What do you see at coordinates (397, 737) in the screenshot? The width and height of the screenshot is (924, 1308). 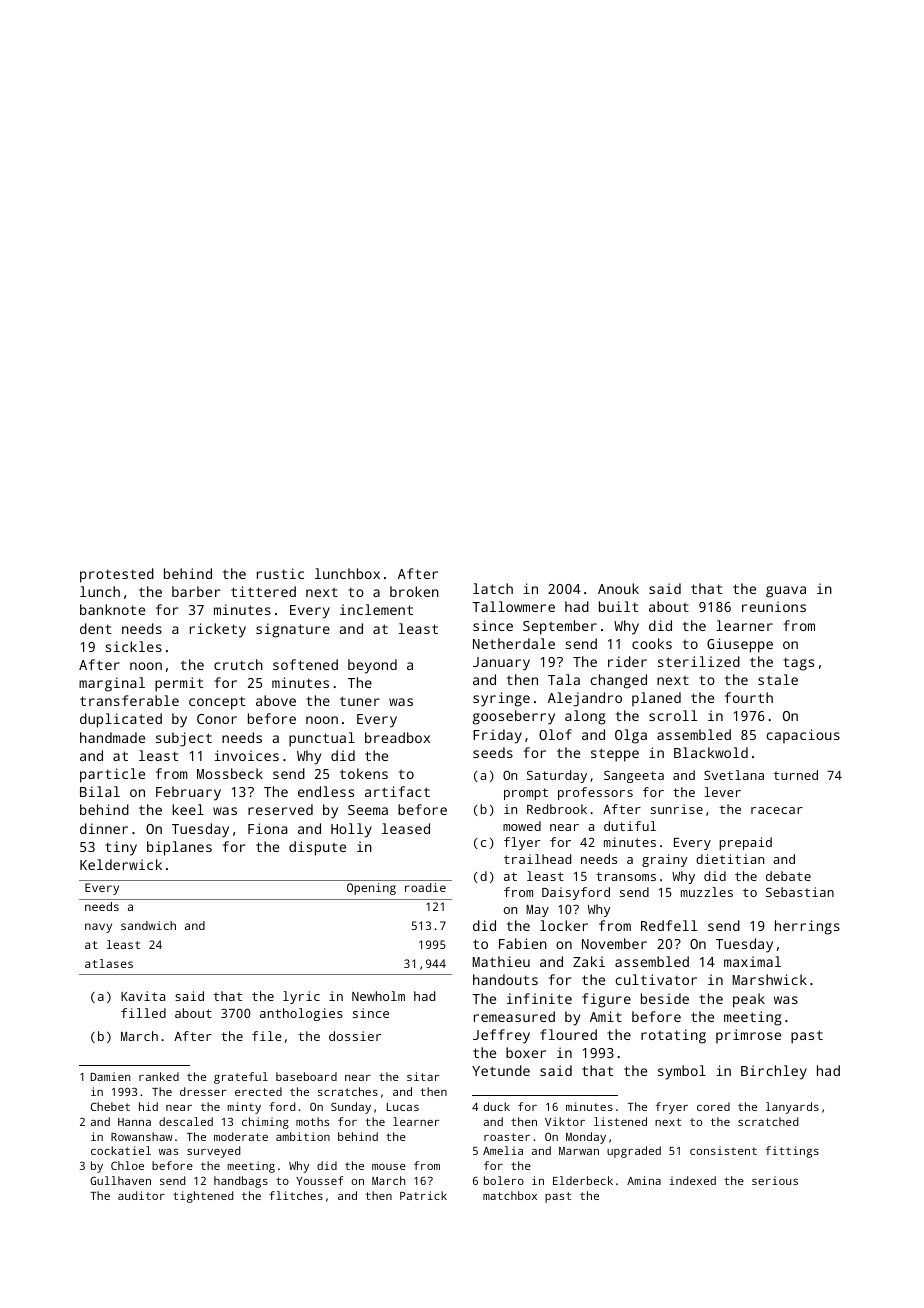 I see `breadbox` at bounding box center [397, 737].
